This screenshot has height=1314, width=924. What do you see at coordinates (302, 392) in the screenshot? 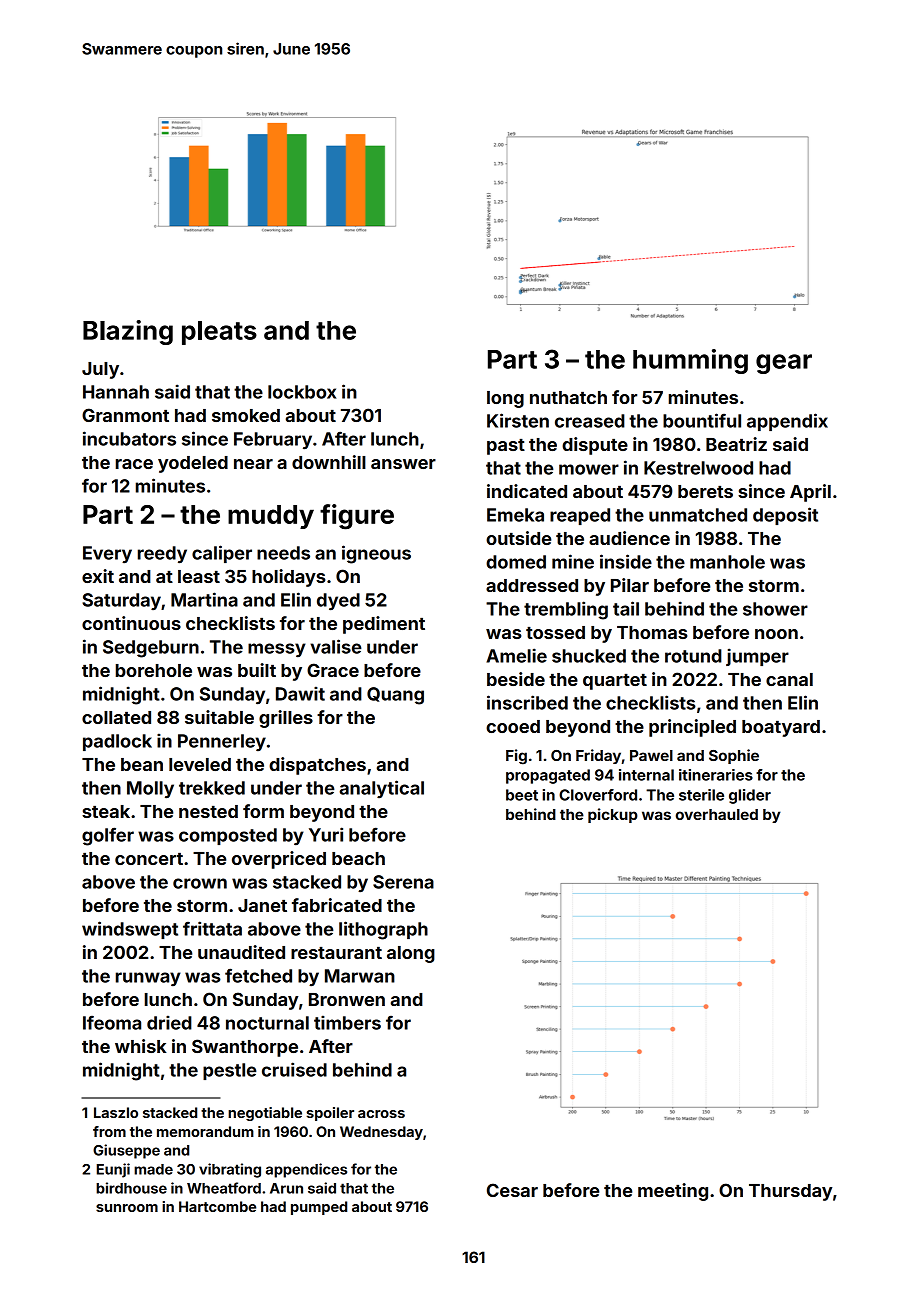
I see `lockbox` at bounding box center [302, 392].
